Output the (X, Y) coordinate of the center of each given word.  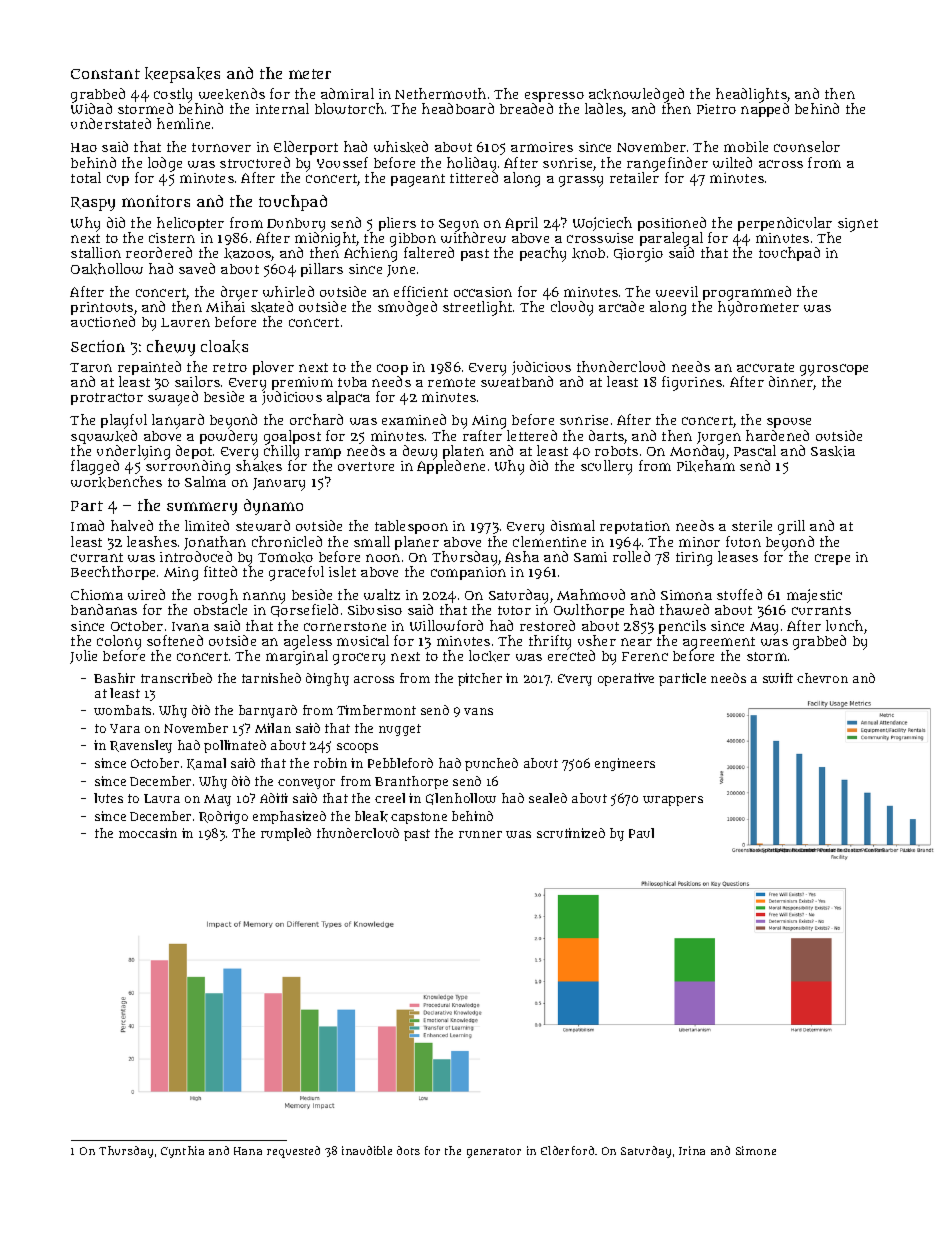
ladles (604, 110)
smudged (407, 308)
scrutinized (571, 833)
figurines (692, 383)
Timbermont (376, 710)
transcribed (176, 678)
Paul (641, 833)
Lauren (185, 322)
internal (282, 108)
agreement (719, 644)
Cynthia (182, 1152)
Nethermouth (440, 93)
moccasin (148, 833)
